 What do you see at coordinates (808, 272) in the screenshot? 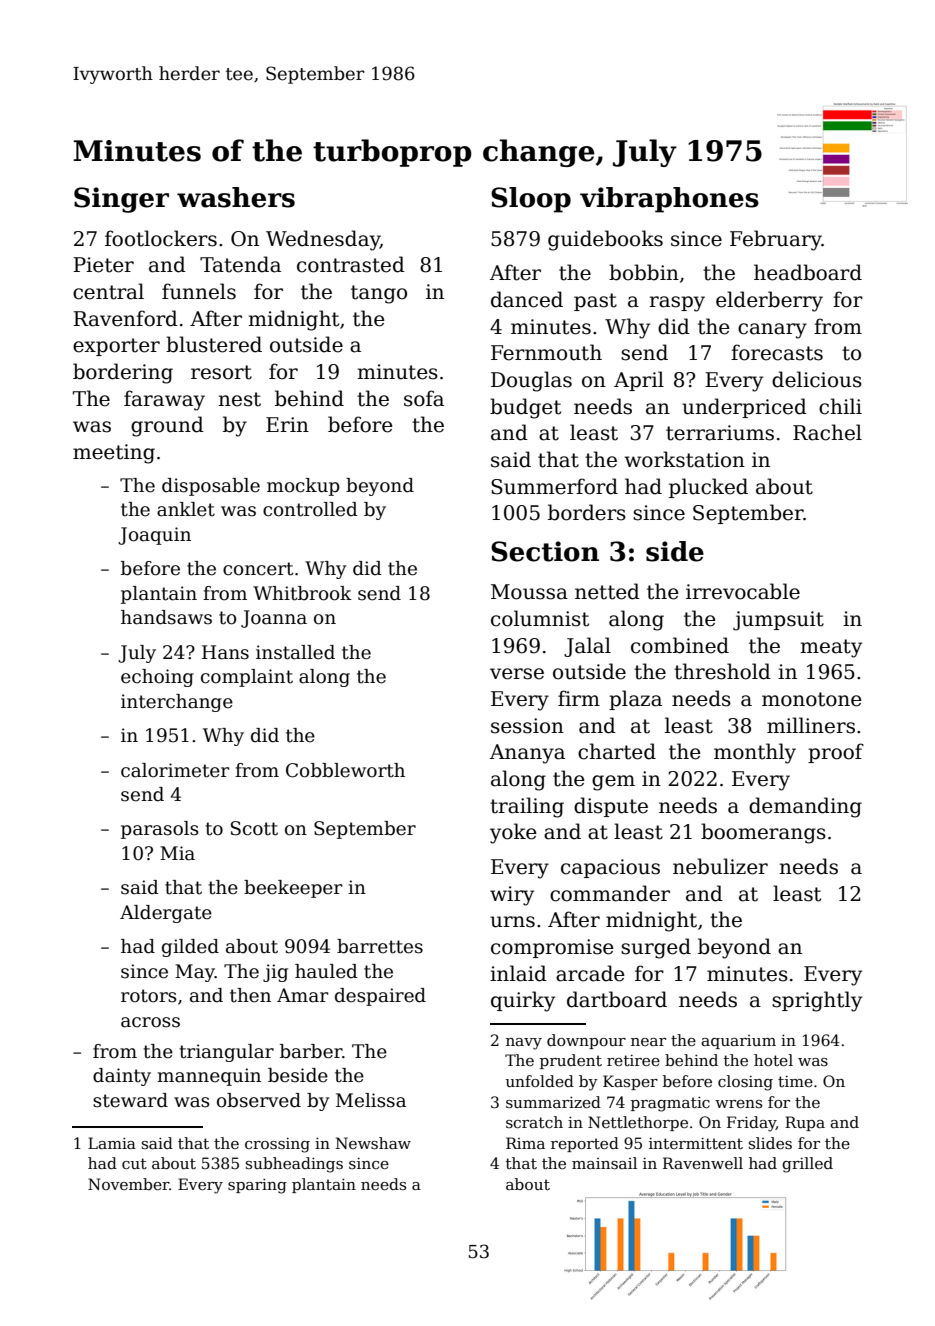
I see `headboard` at bounding box center [808, 272].
